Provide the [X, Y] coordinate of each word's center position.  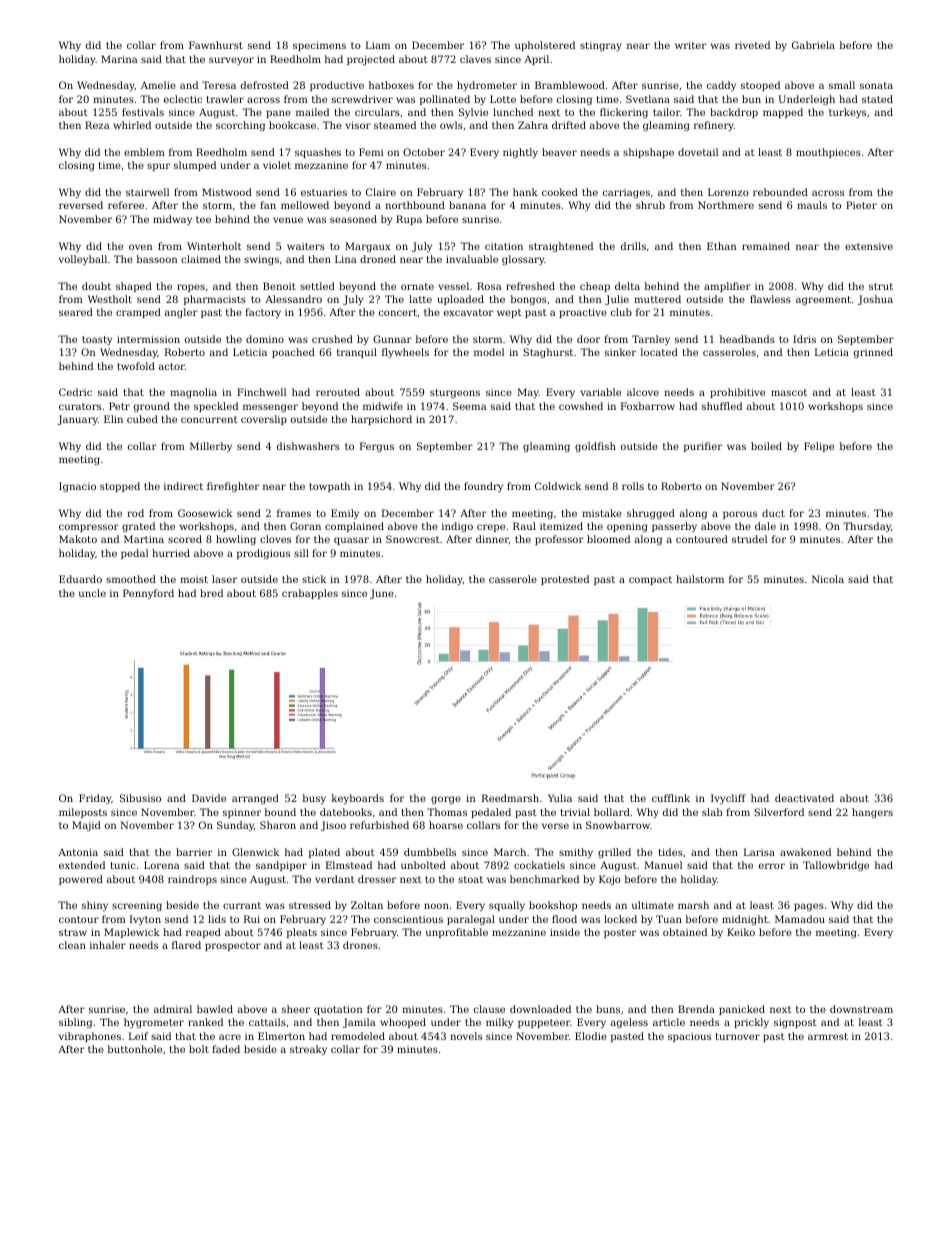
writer [690, 45]
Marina [119, 59]
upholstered [545, 46]
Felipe [819, 447]
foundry [483, 487]
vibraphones [90, 1037]
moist [194, 579]
